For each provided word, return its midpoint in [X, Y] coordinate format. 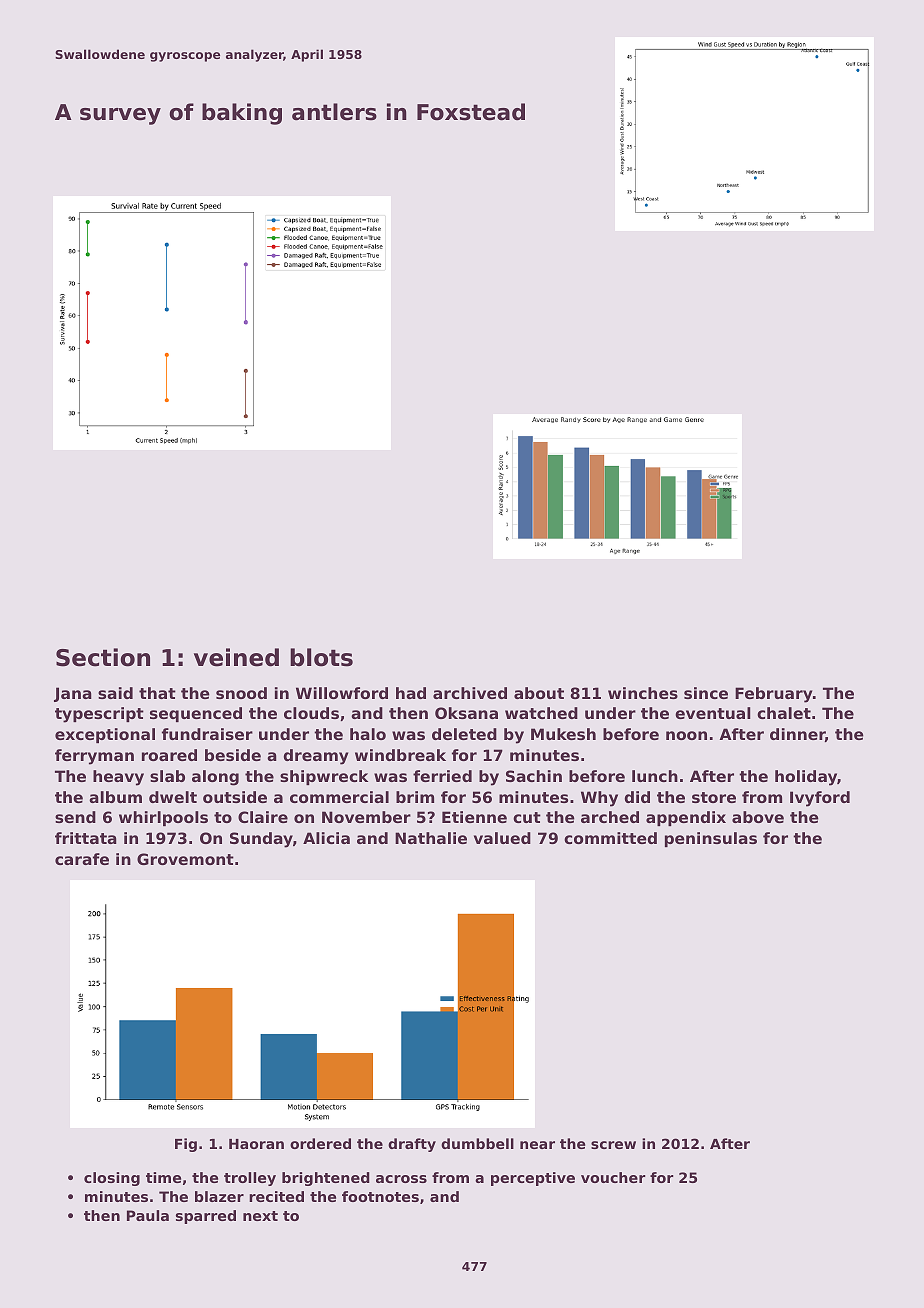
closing [112, 1179]
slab [167, 776]
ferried [442, 776]
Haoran [256, 1144]
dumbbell [477, 1143]
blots [321, 657]
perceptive [533, 1179]
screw [613, 1145]
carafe [82, 859]
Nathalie [431, 838]
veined [236, 657]
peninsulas [711, 839]
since [706, 693]
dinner [797, 734]
